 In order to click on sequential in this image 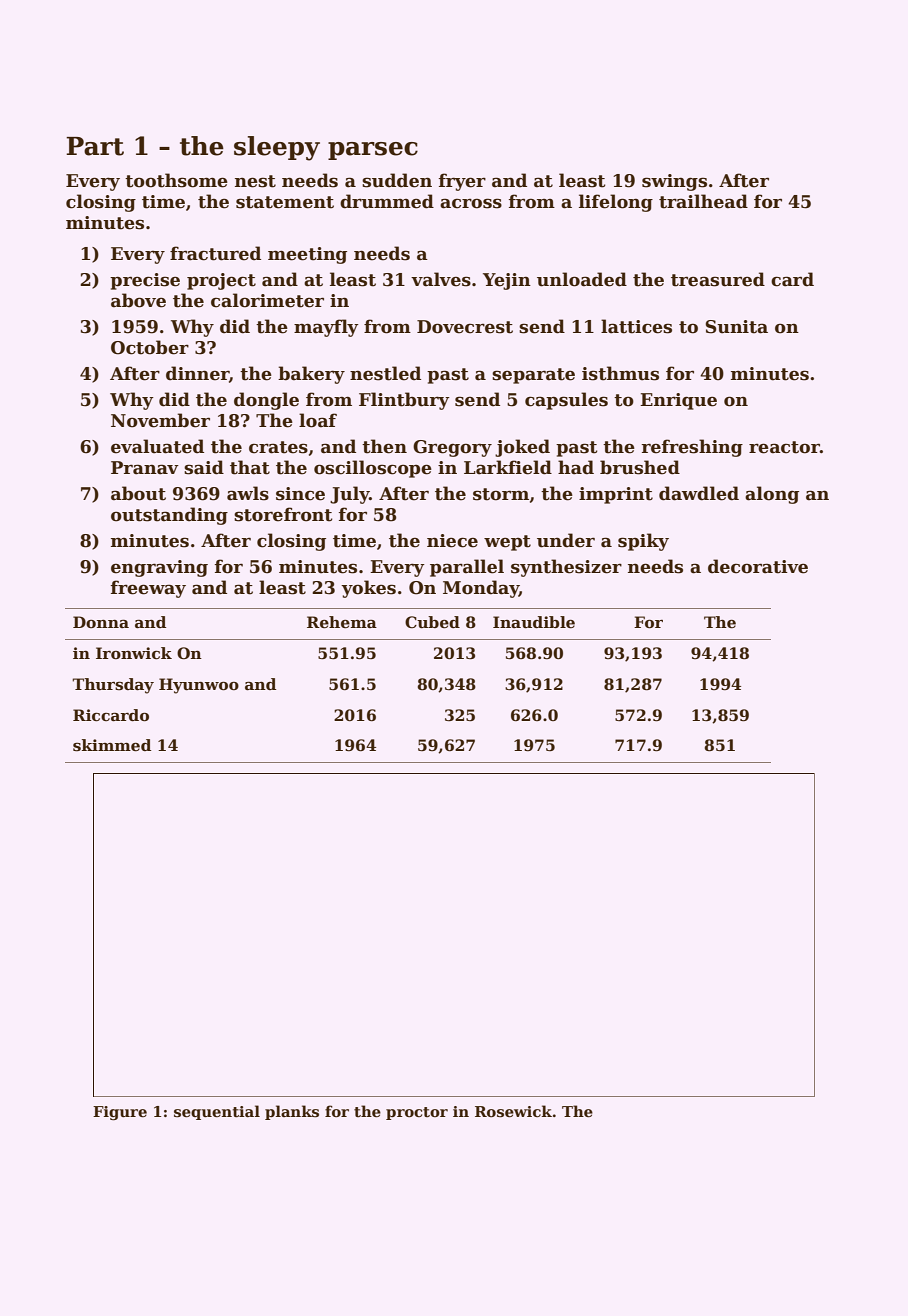, I will do `click(217, 1112)`.
